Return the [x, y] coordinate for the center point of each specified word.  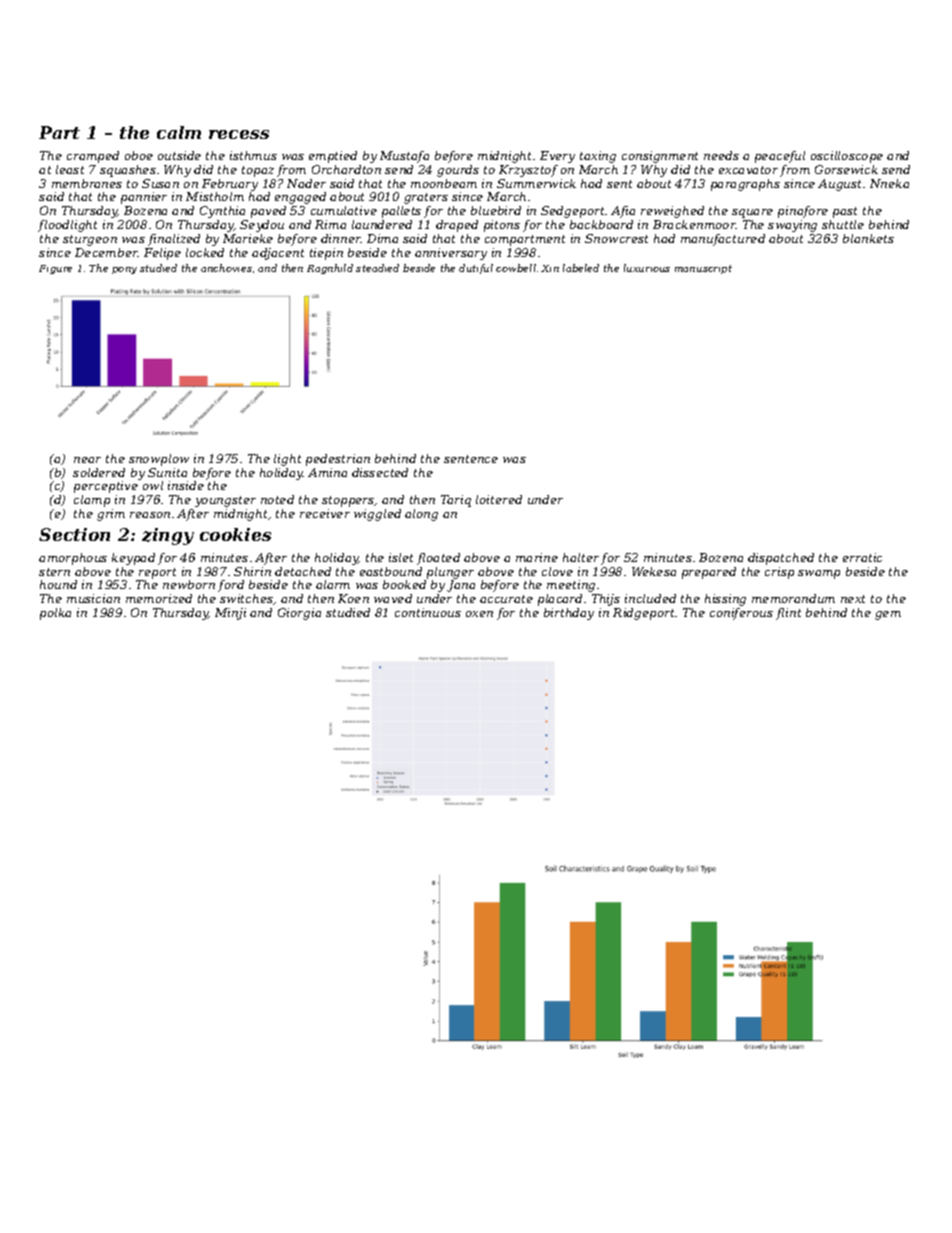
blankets [868, 238]
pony [124, 270]
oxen [479, 614]
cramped [93, 157]
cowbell [516, 268]
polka [55, 614]
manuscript [703, 269]
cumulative [344, 210]
